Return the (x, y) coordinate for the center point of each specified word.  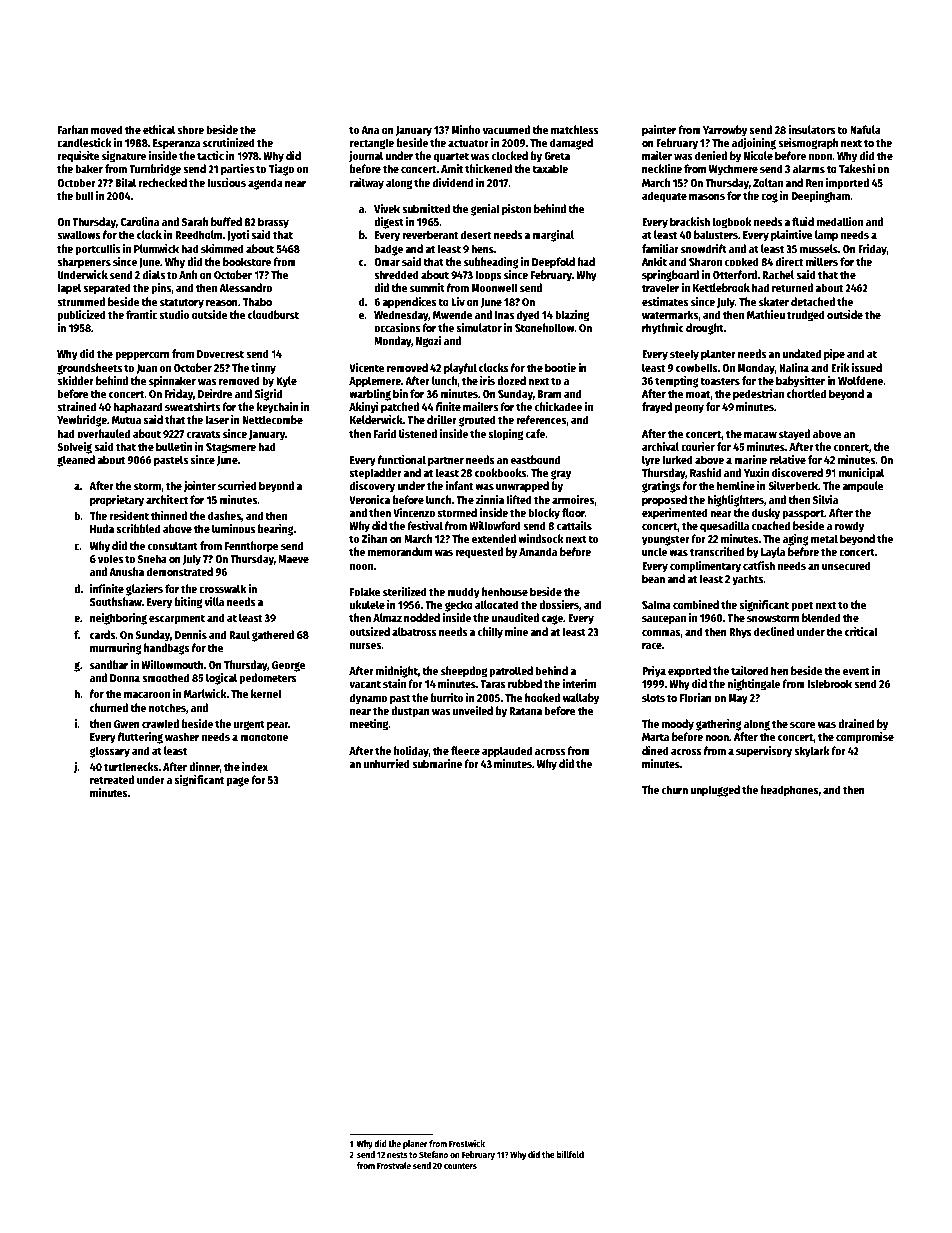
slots (653, 697)
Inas (504, 315)
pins (161, 289)
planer (415, 1144)
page (238, 782)
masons (707, 197)
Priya (654, 672)
